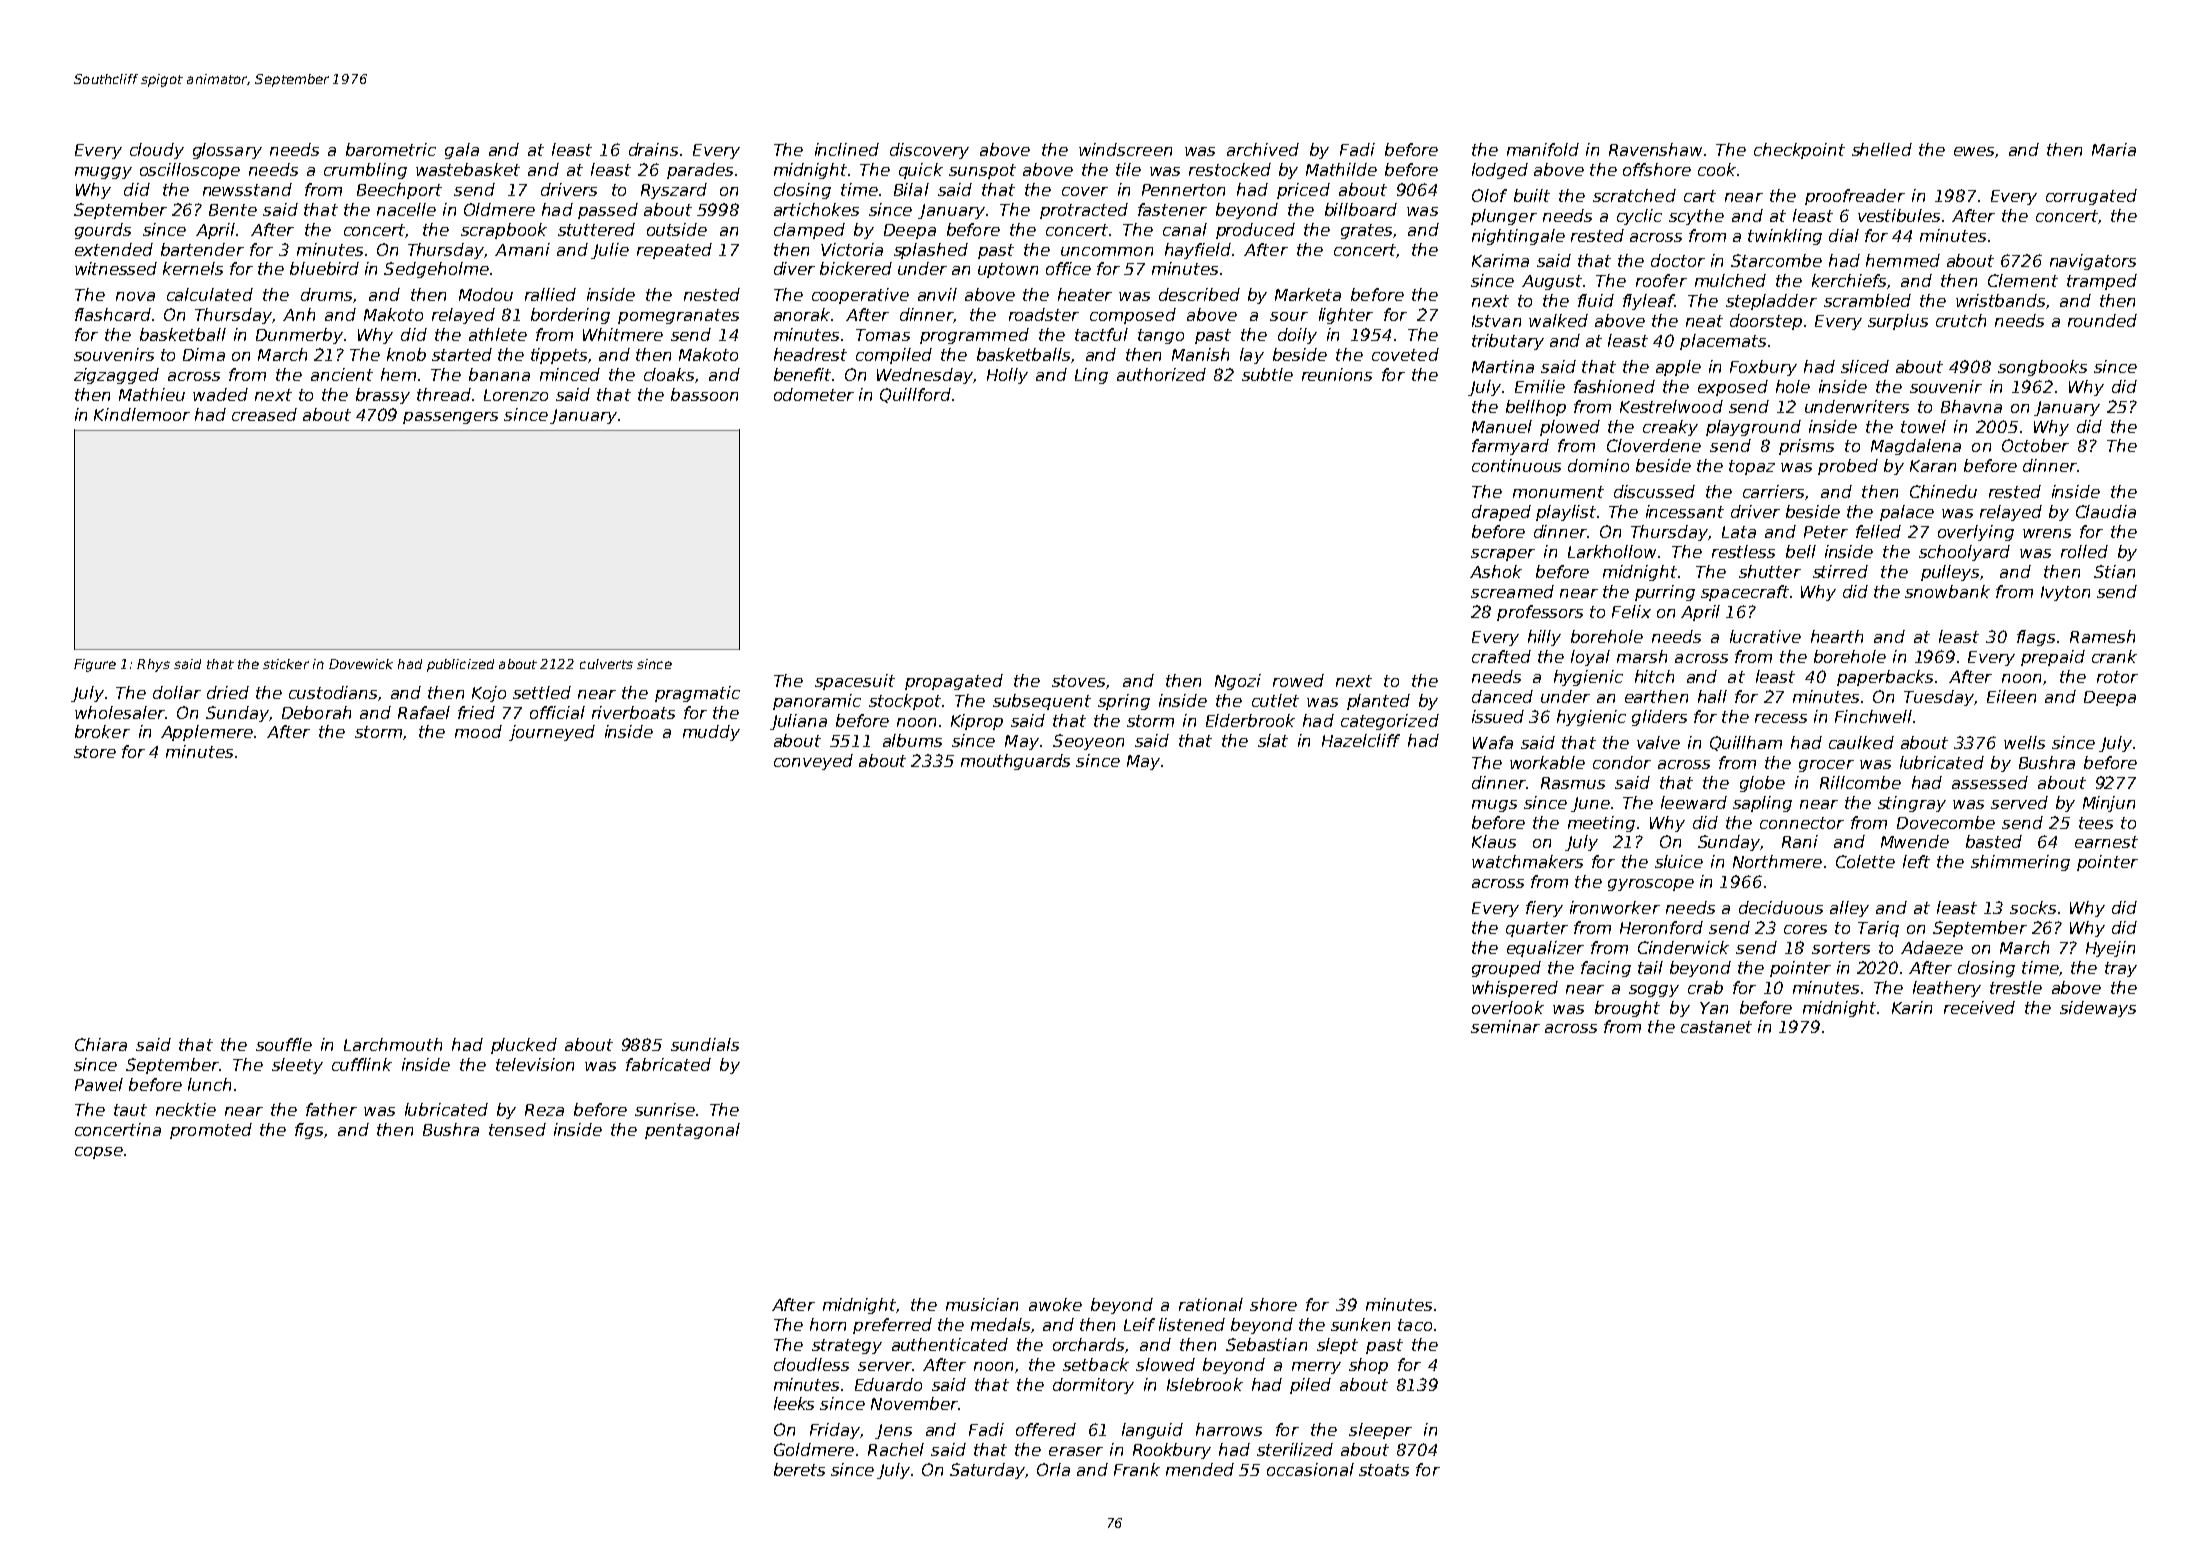  I want to click on whispered, so click(1515, 989).
